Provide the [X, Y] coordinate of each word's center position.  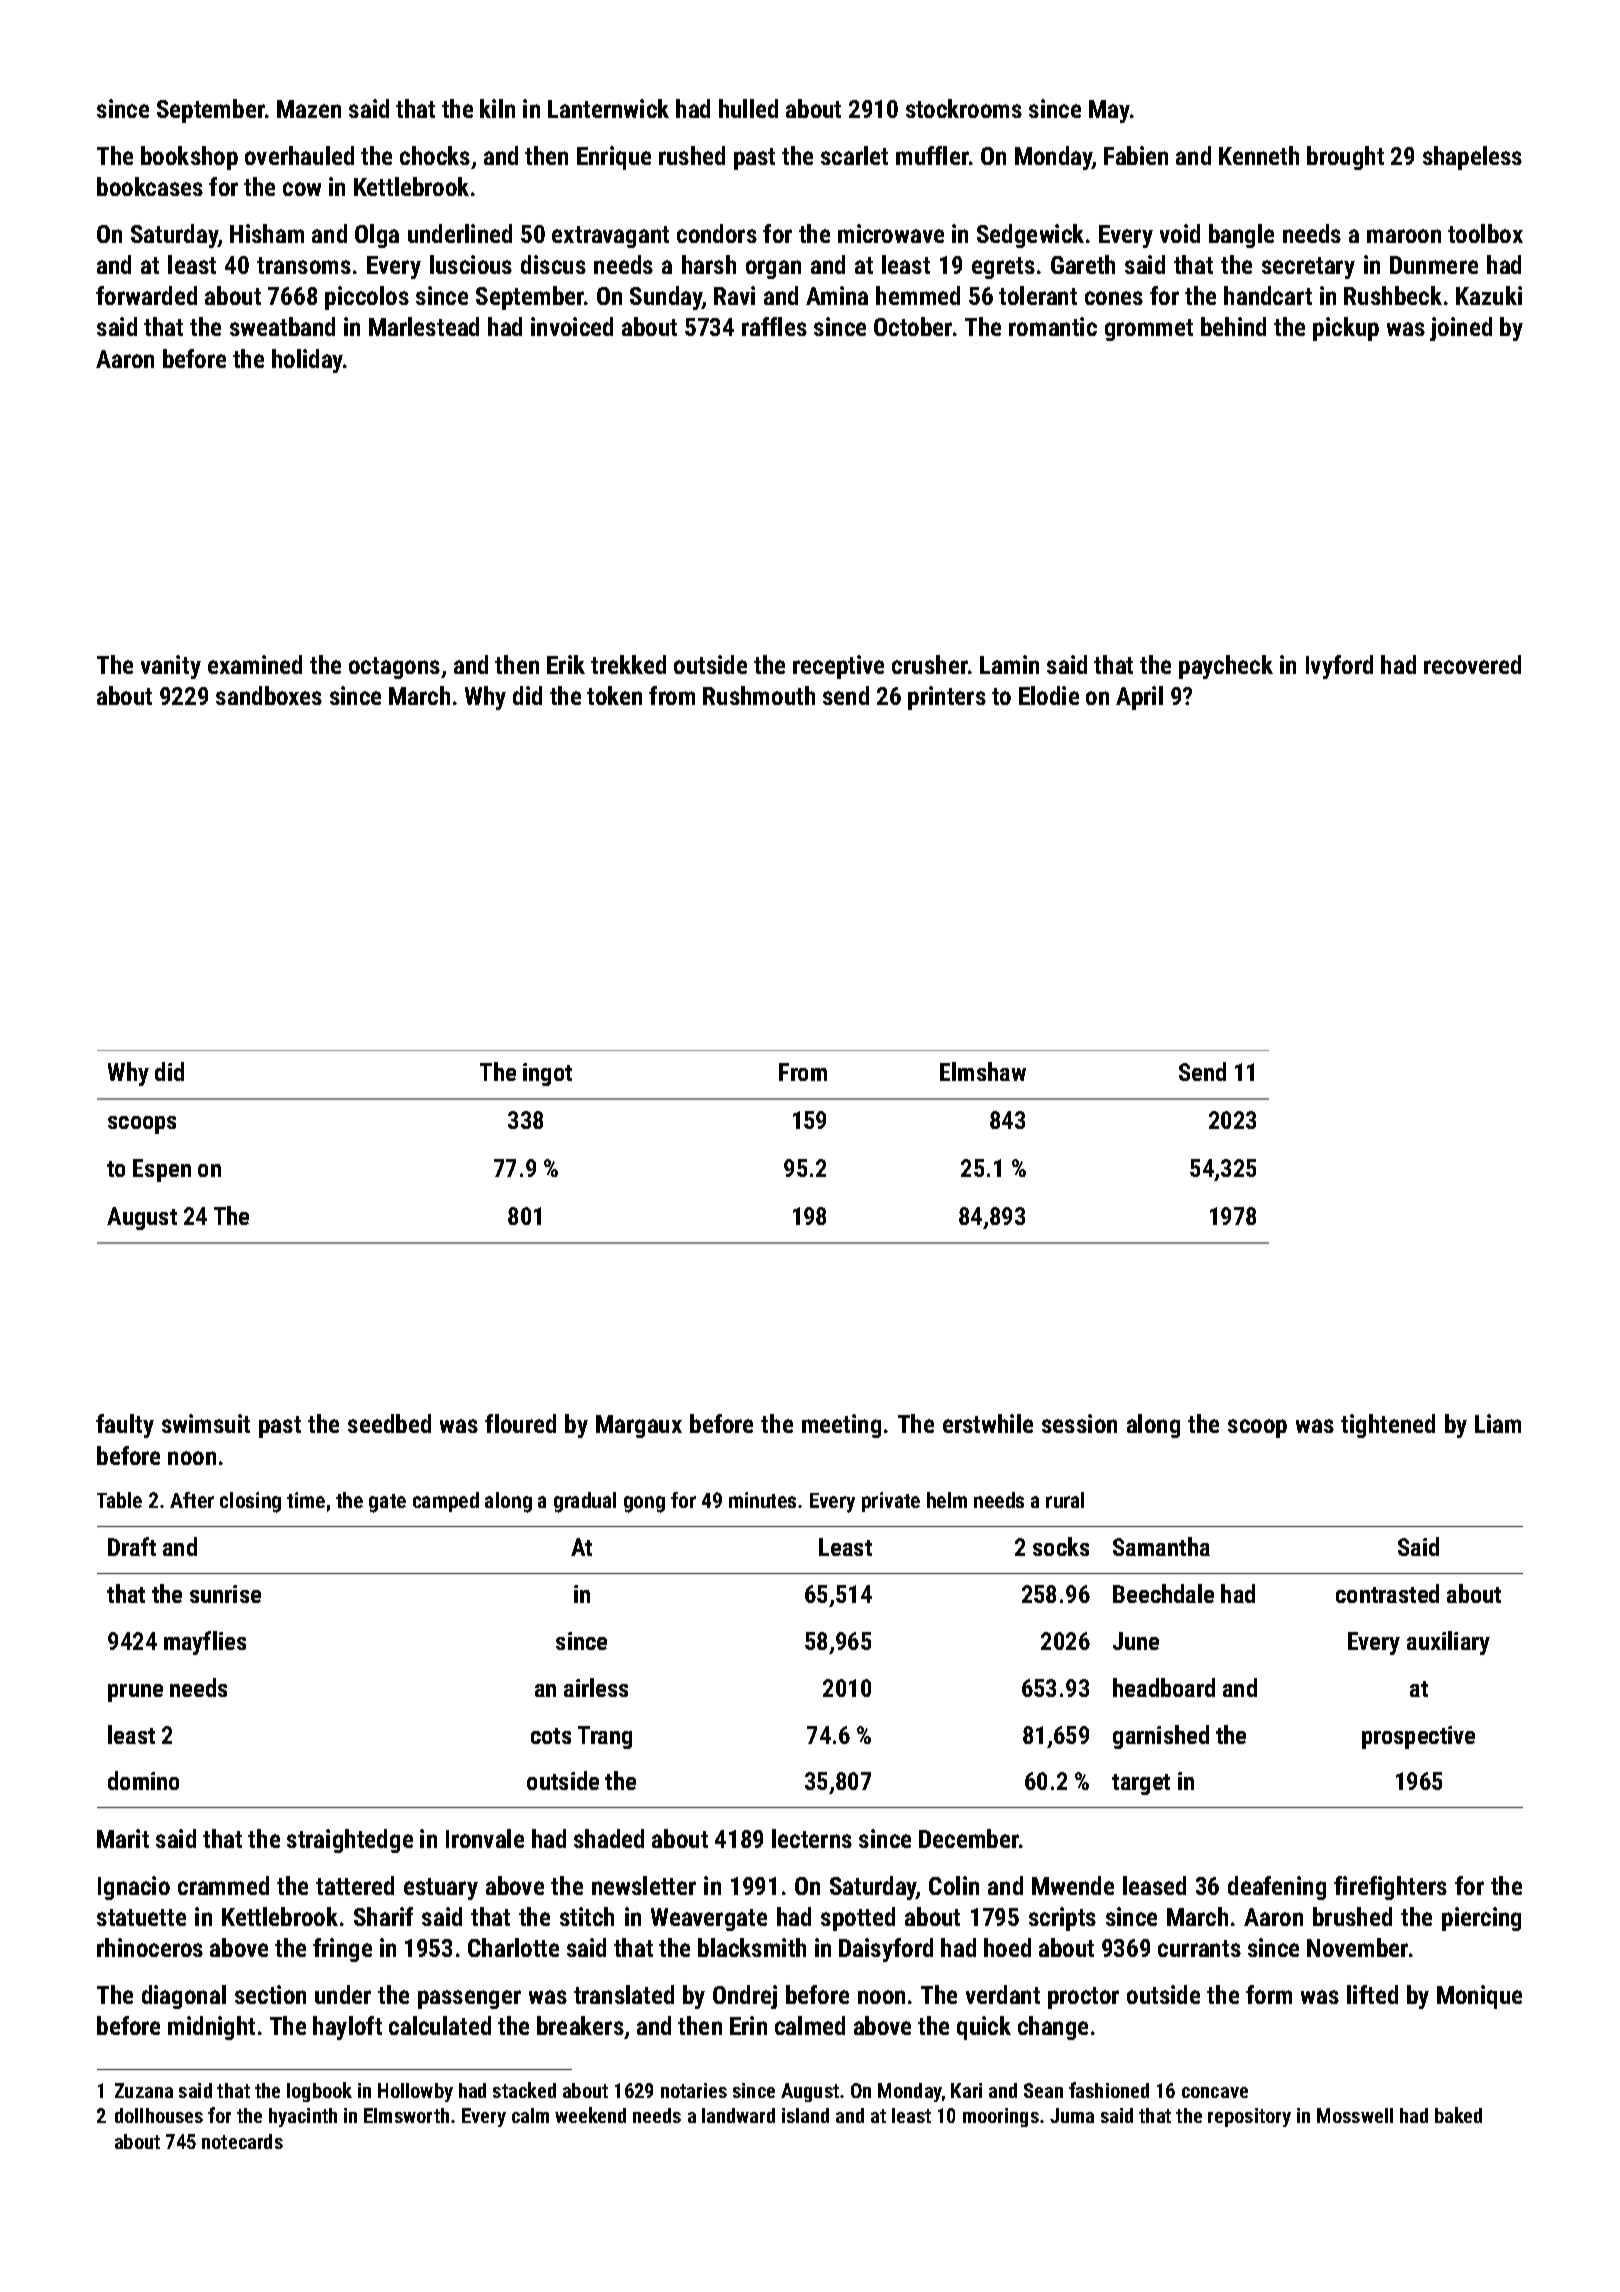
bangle [1241, 236]
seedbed [389, 1423]
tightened [1388, 1426]
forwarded [146, 295]
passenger [469, 1999]
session [1079, 1423]
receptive [838, 667]
